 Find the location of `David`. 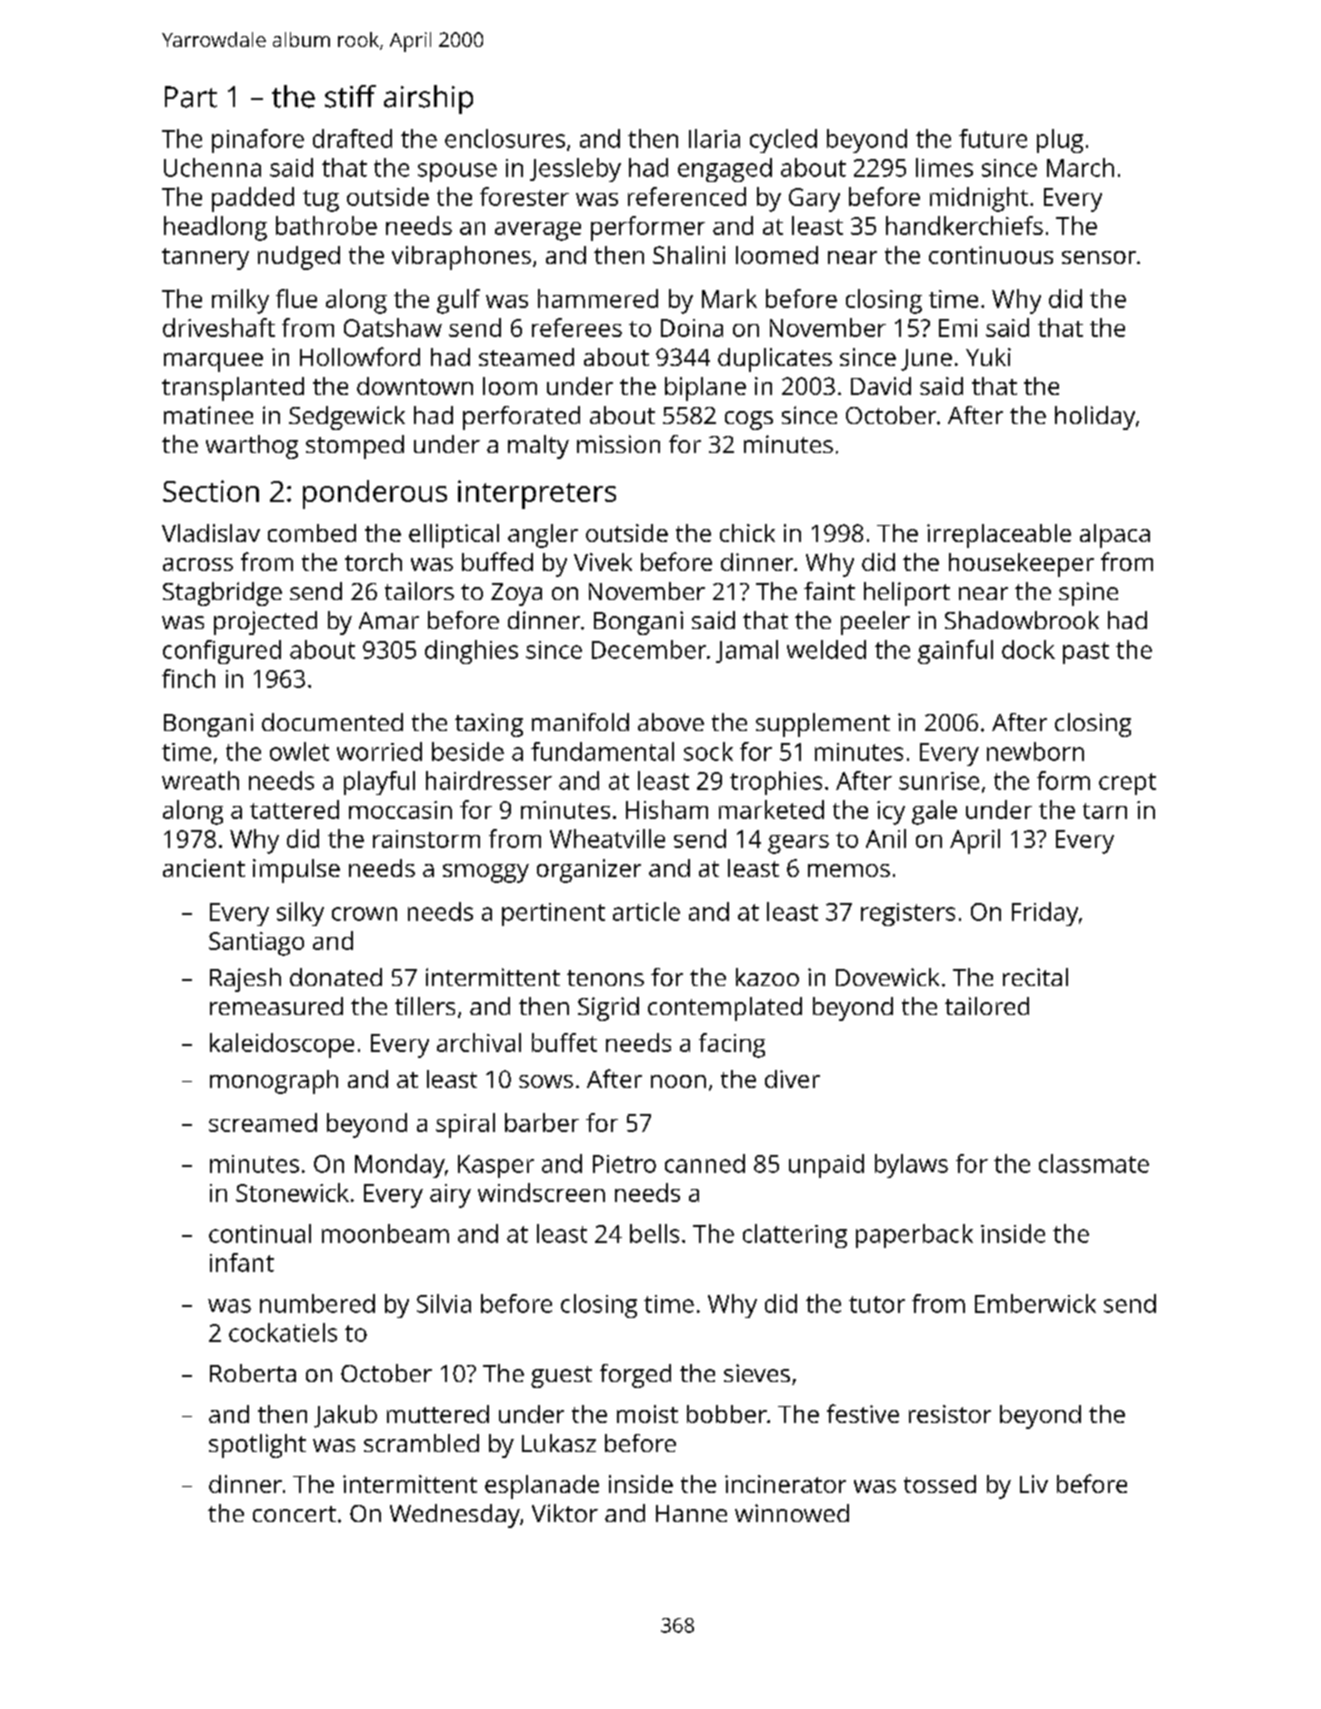

David is located at coordinates (881, 386).
